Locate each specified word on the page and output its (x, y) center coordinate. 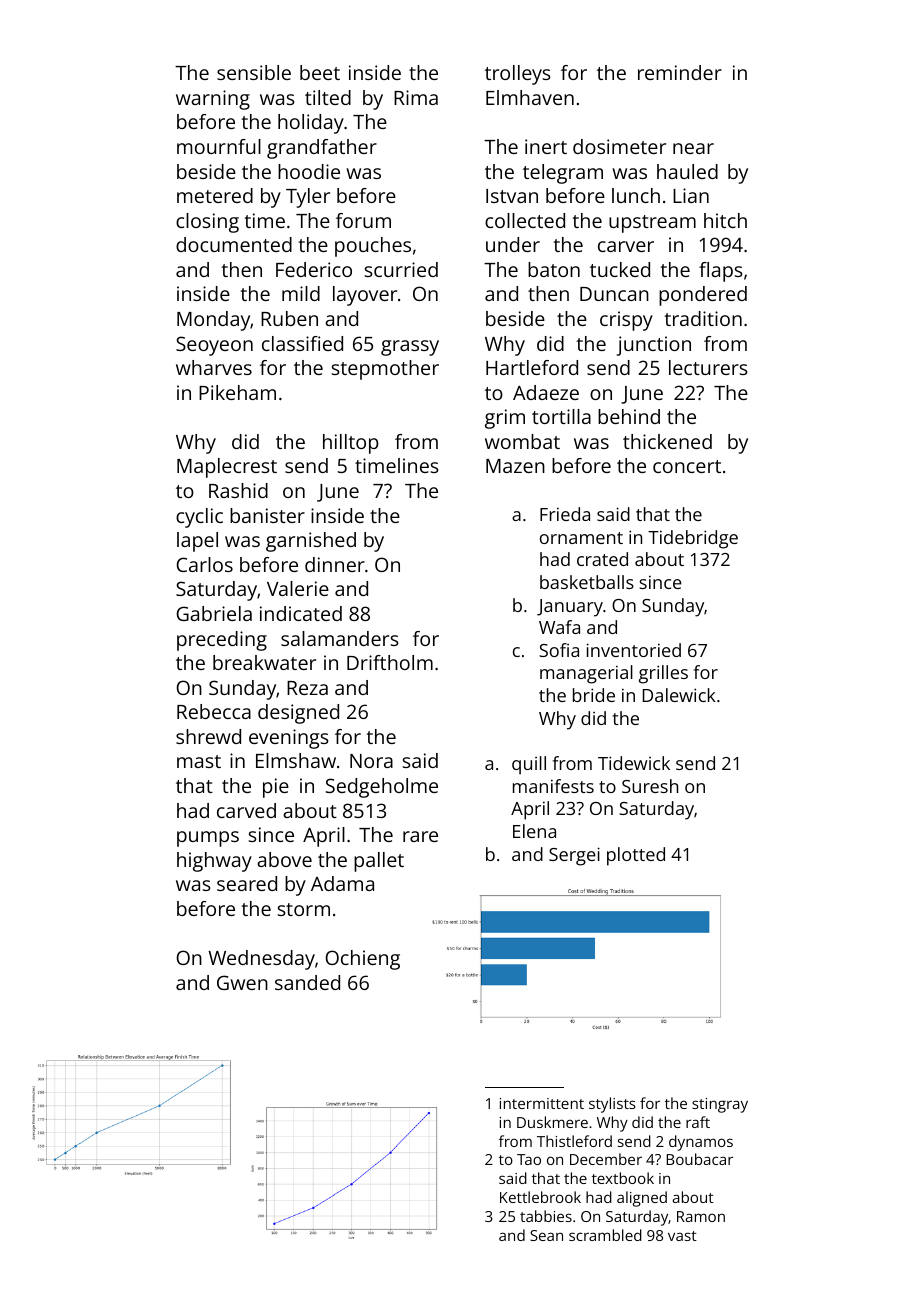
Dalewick (679, 695)
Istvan (512, 196)
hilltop (351, 444)
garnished (311, 542)
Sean (546, 1235)
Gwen (242, 982)
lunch (636, 195)
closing (207, 223)
